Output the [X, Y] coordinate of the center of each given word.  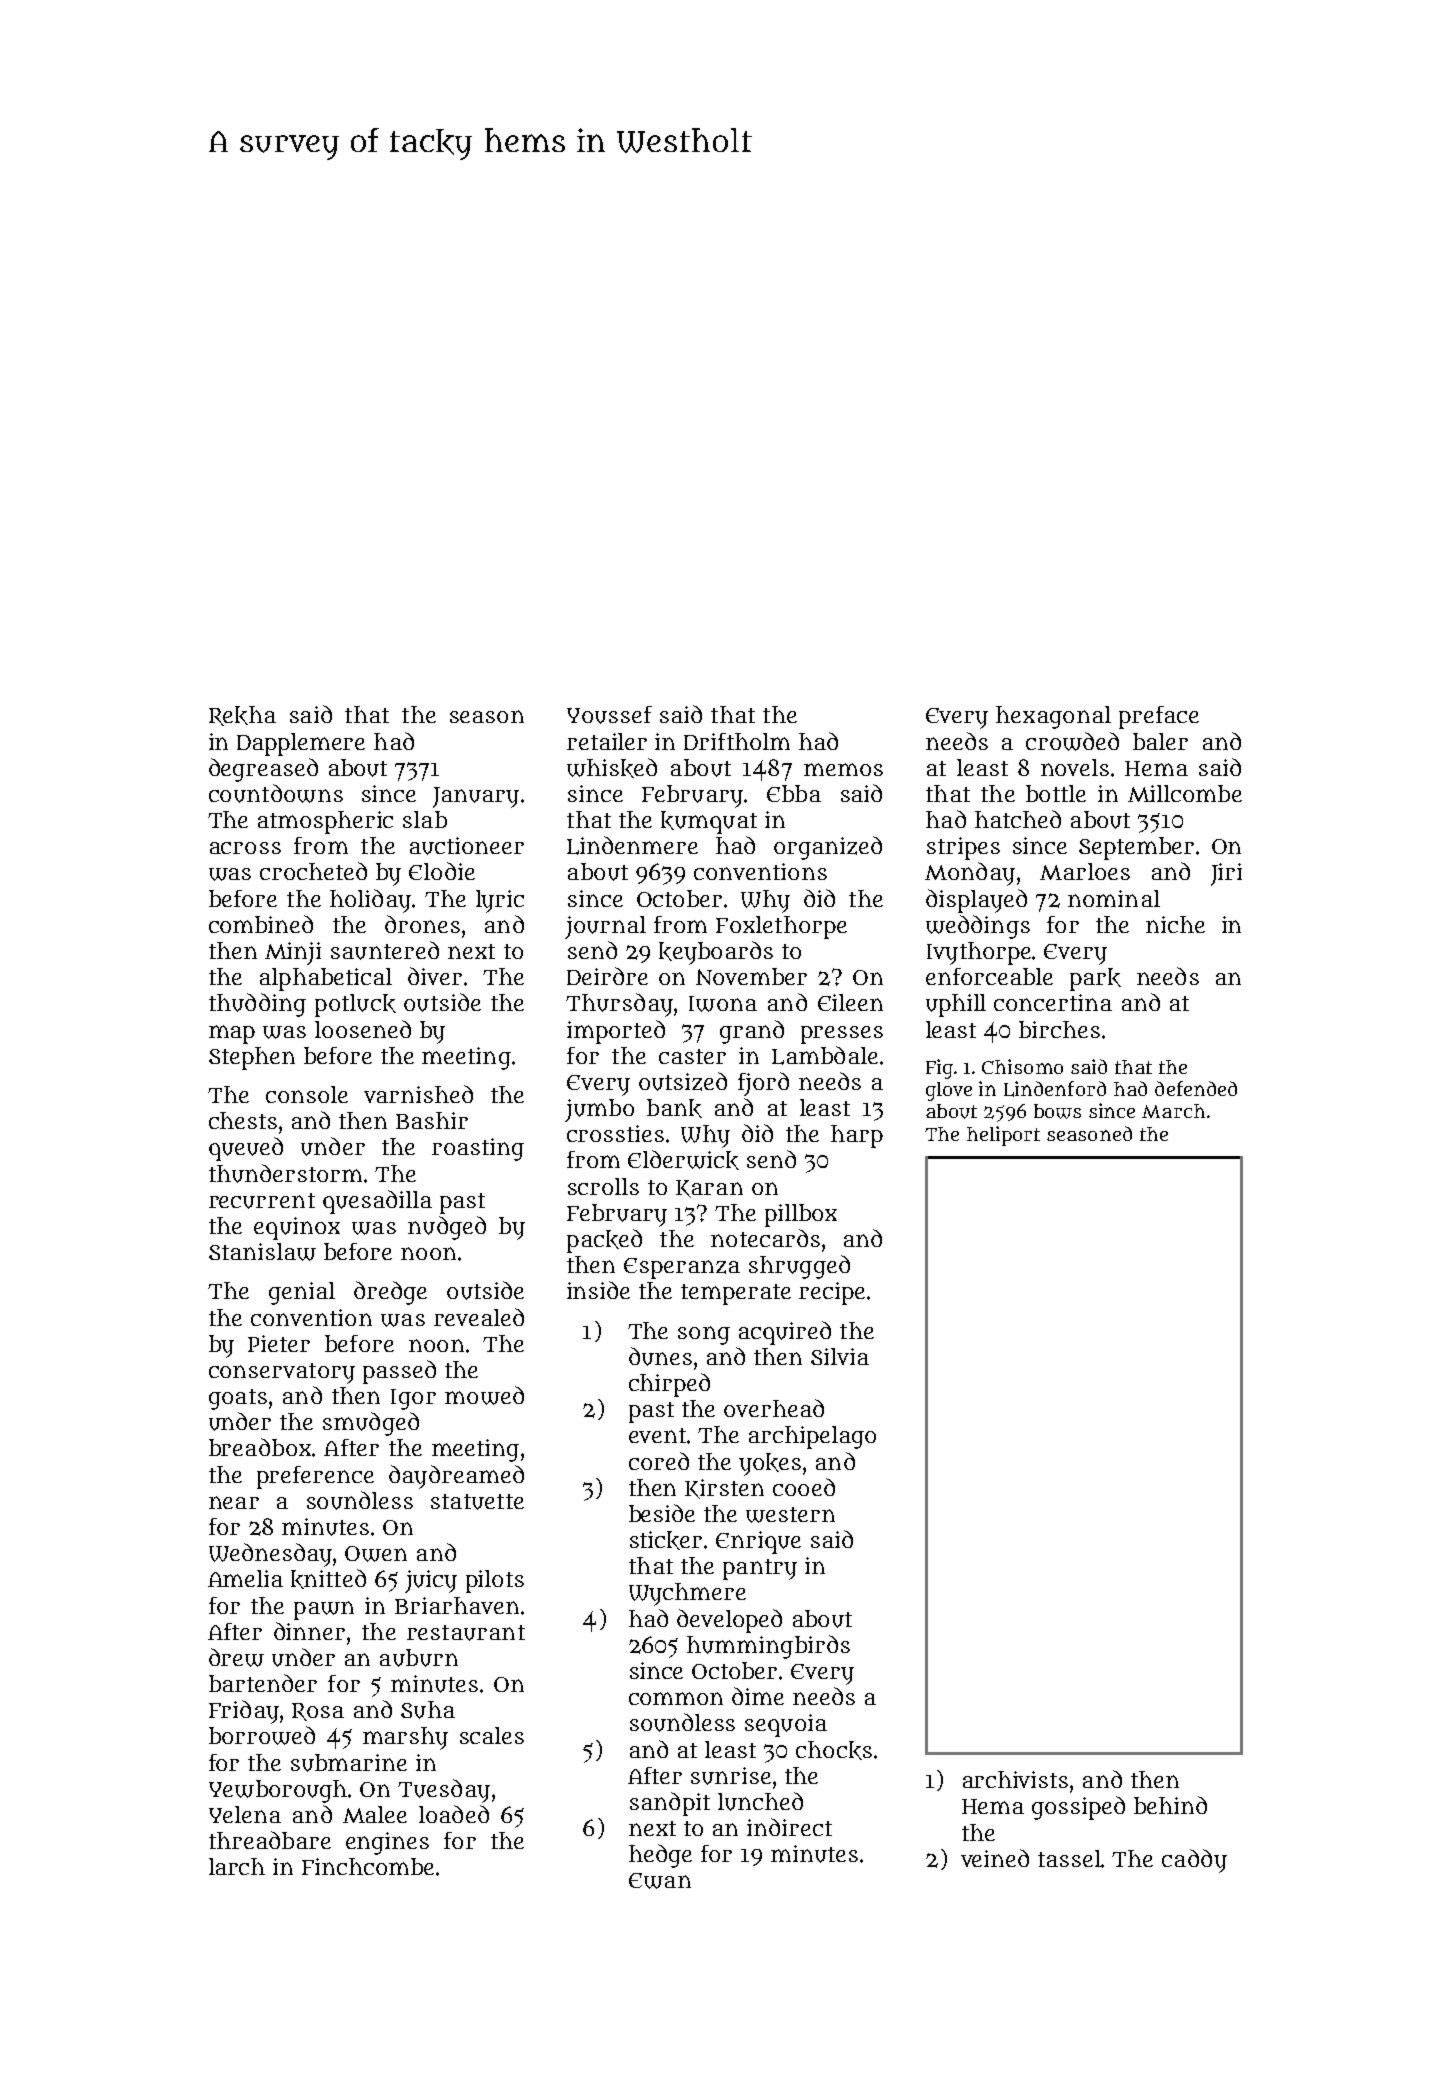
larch [237, 1866]
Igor [413, 1399]
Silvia [840, 1356]
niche [1175, 924]
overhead [774, 1408]
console [307, 1094]
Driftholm [737, 741]
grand [752, 1032]
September [1136, 848]
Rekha [242, 716]
